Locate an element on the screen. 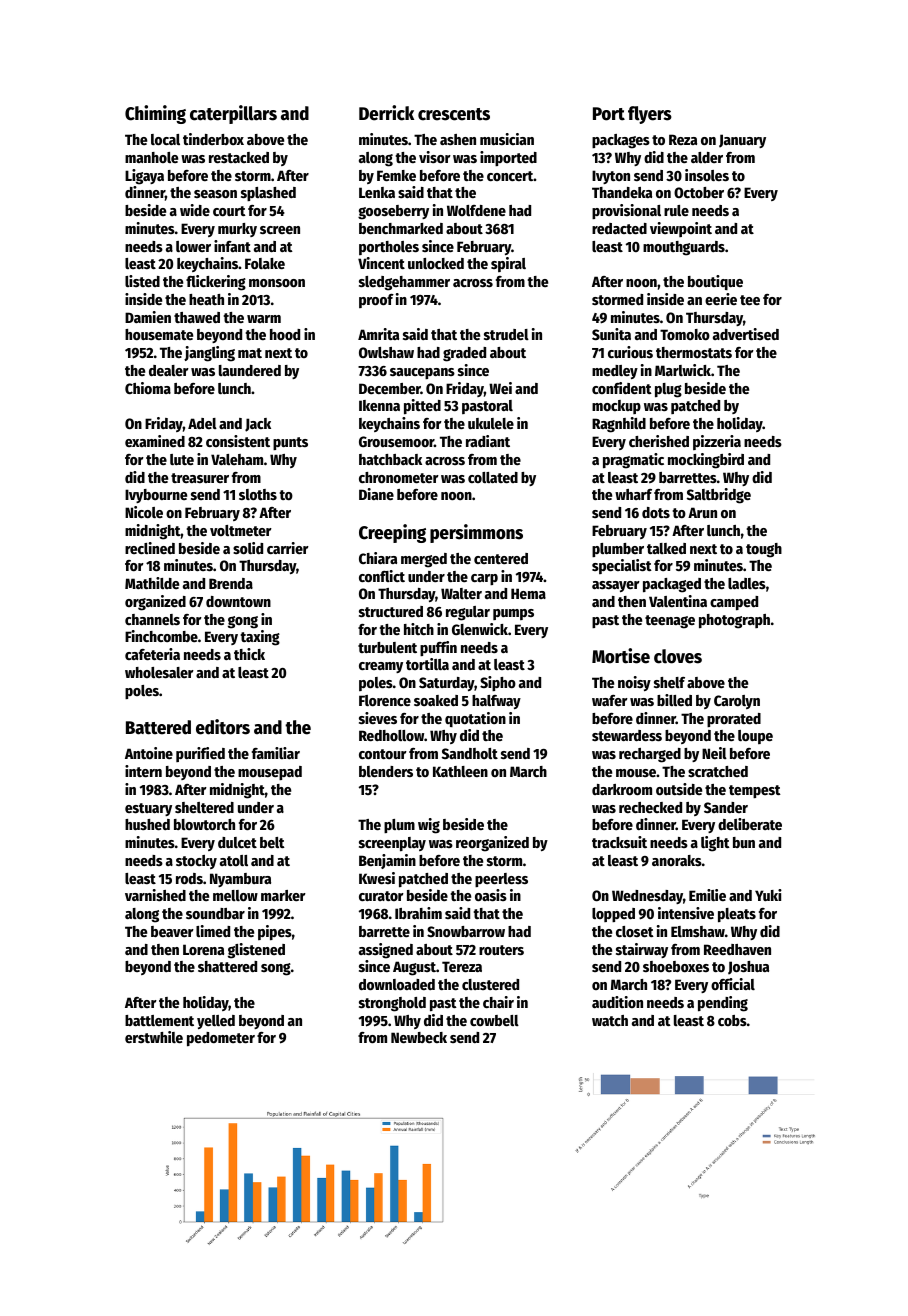  carrier is located at coordinates (288, 548).
